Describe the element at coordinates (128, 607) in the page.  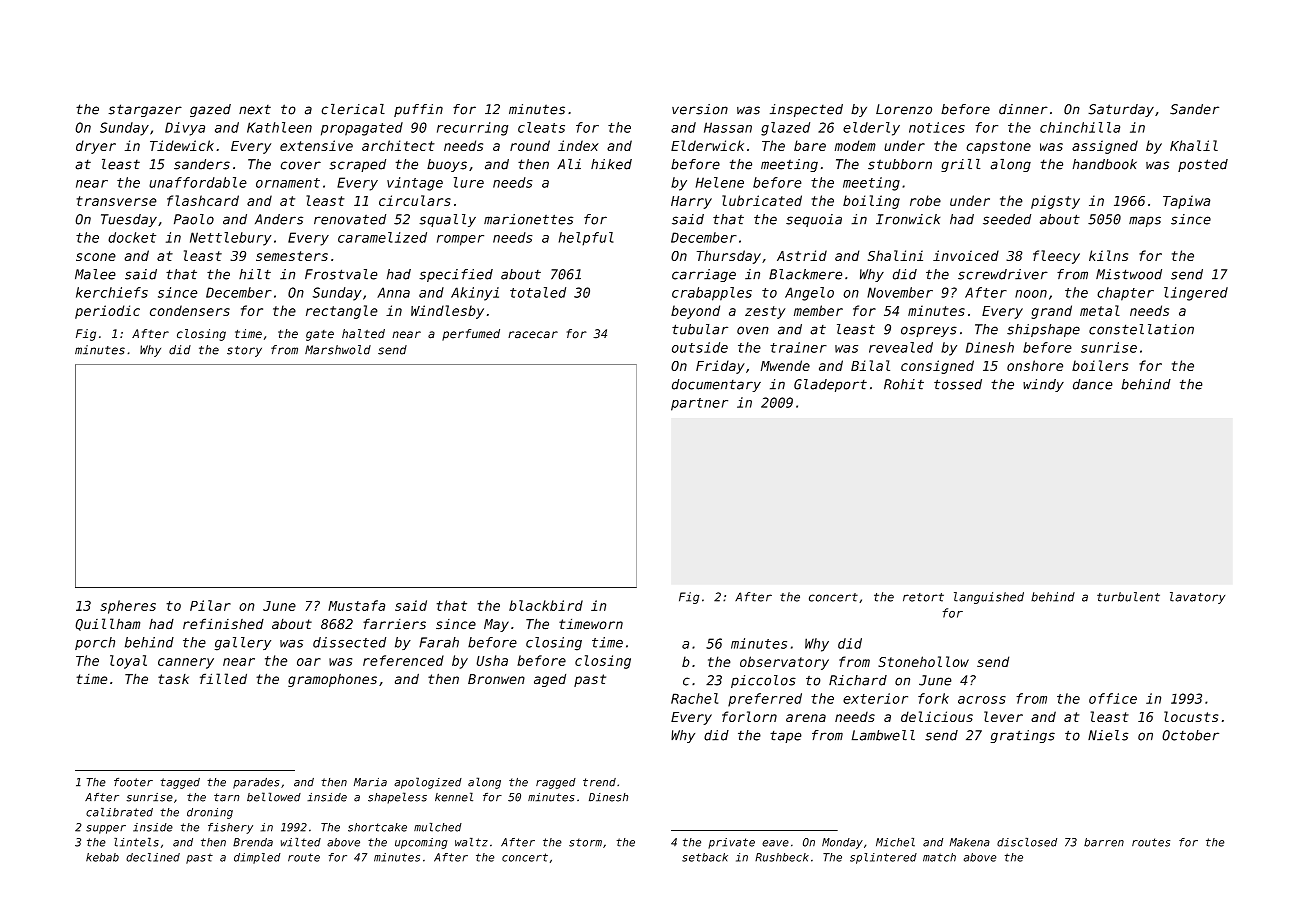
I see `spheres` at that location.
